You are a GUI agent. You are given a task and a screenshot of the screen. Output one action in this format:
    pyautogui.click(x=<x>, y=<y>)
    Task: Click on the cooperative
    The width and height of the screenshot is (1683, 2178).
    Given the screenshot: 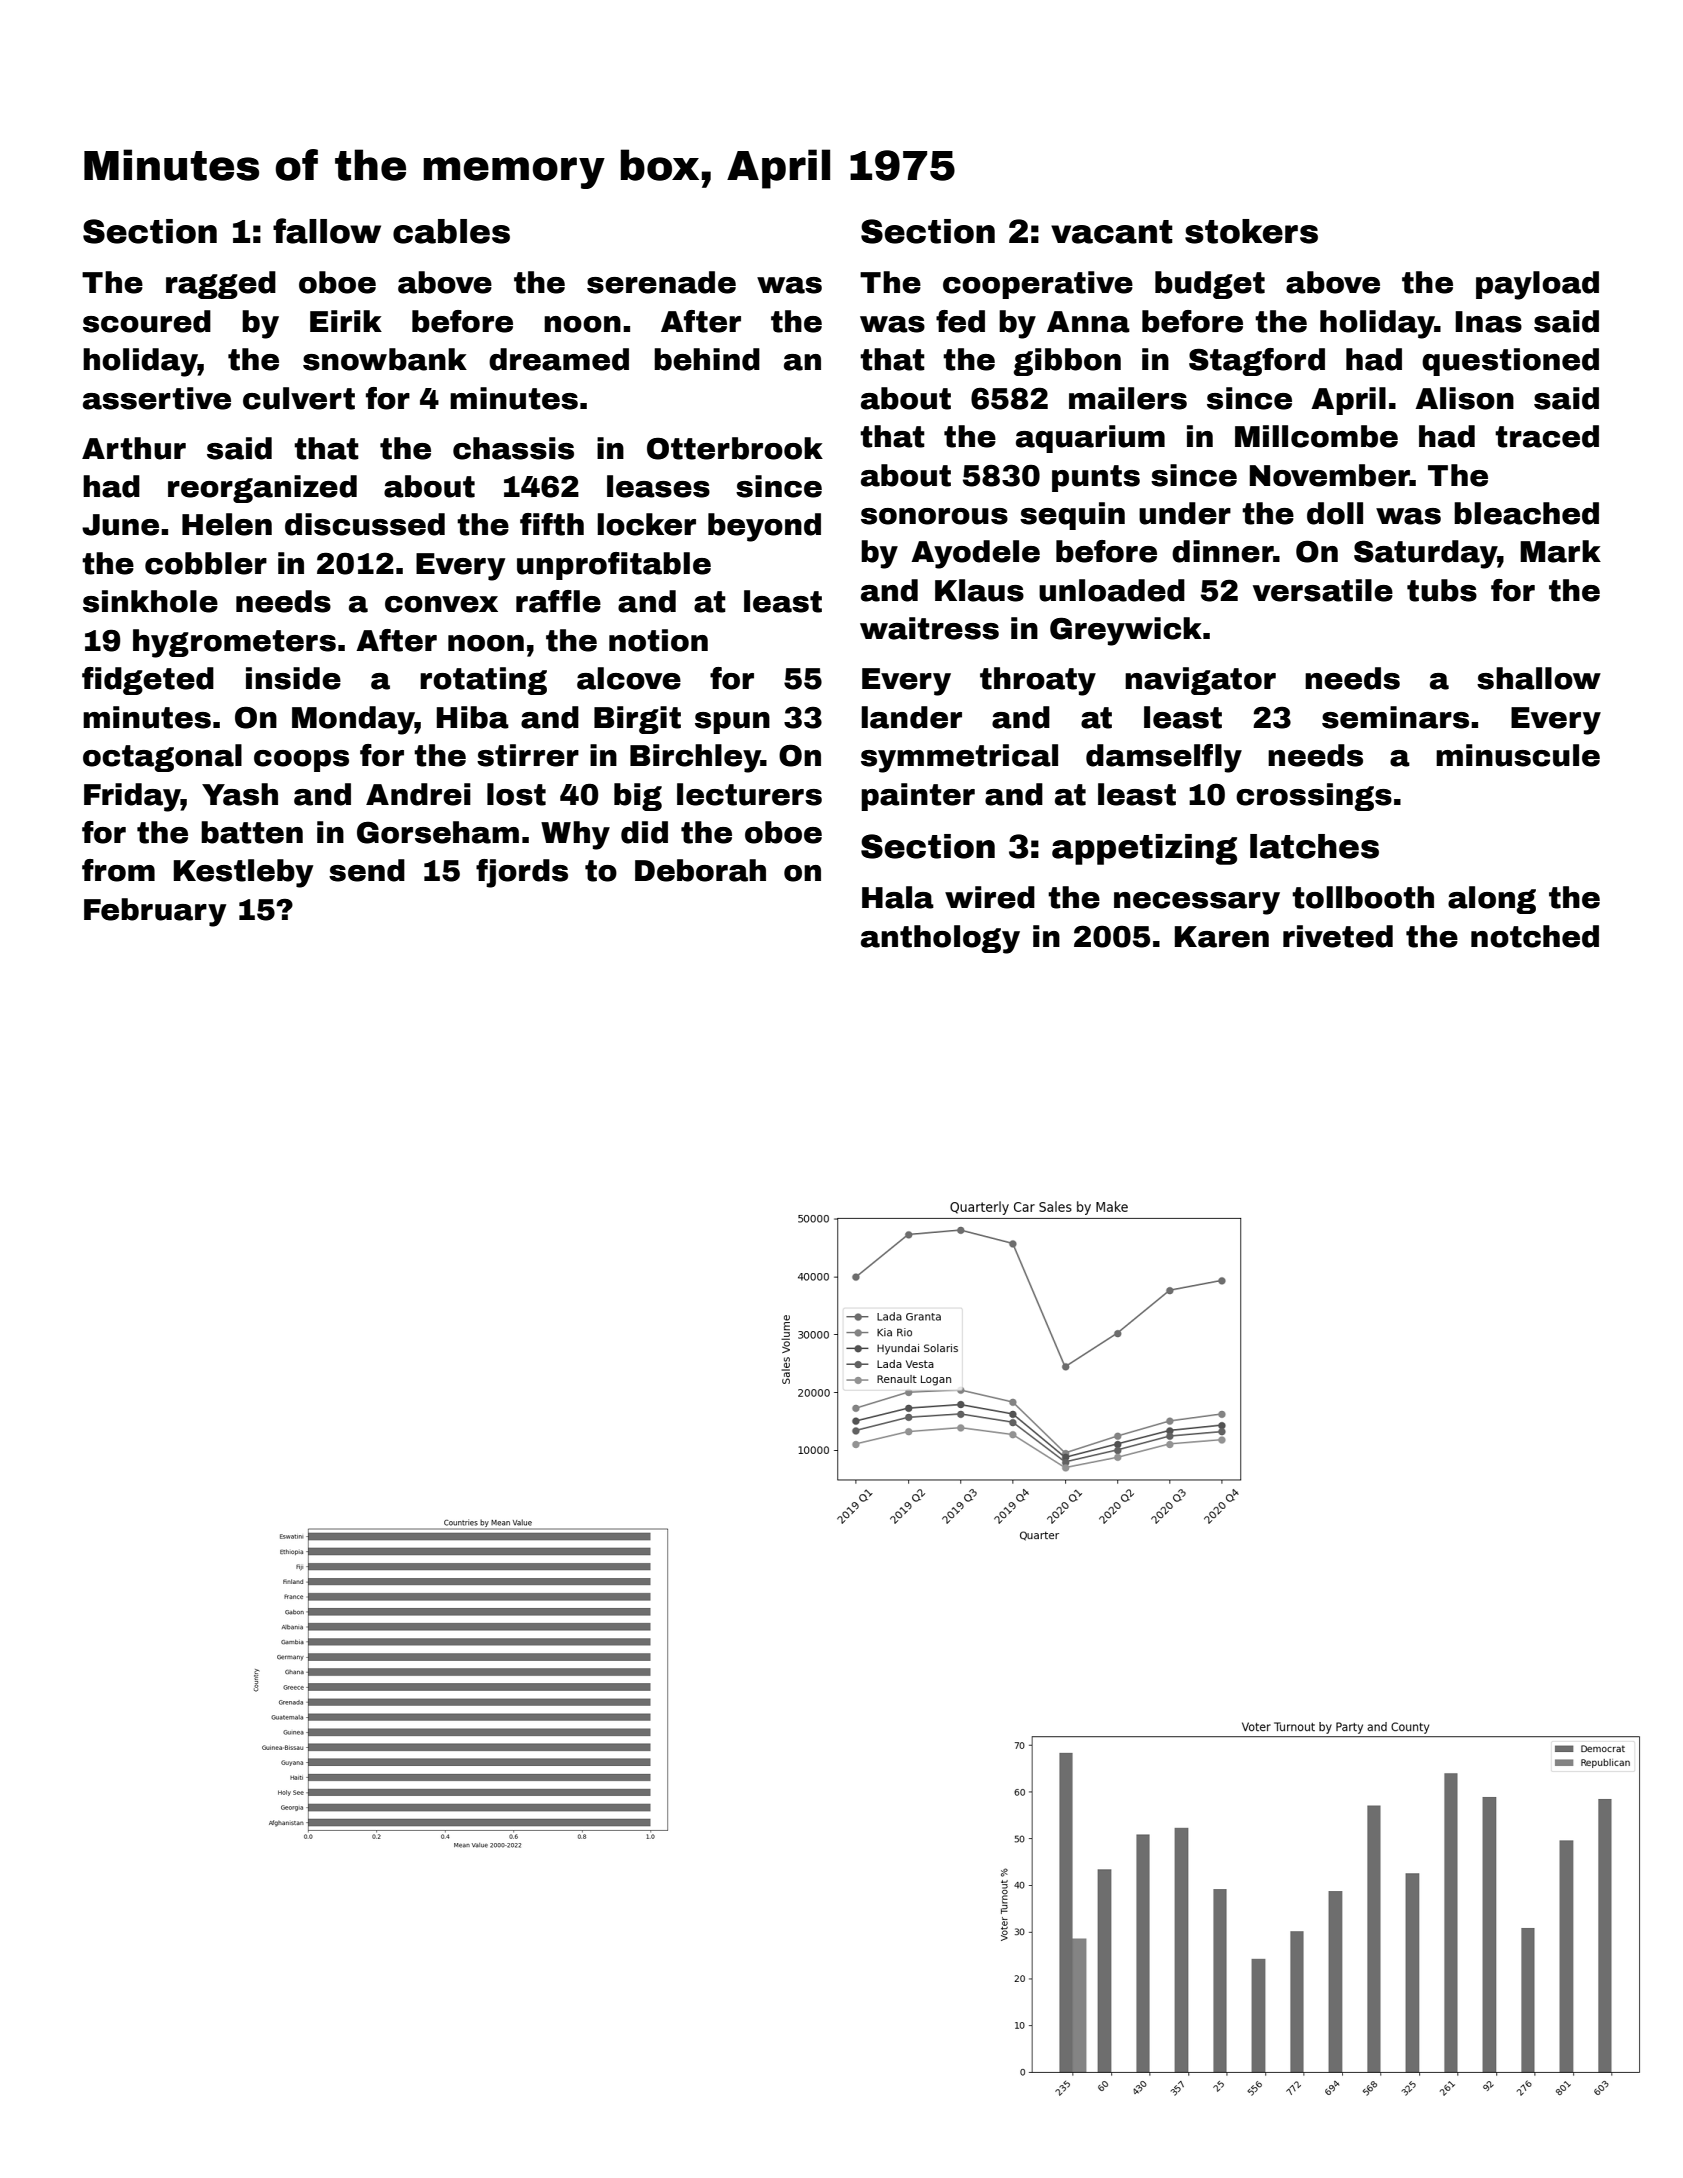 What is the action you would take?
    pyautogui.click(x=1038, y=285)
